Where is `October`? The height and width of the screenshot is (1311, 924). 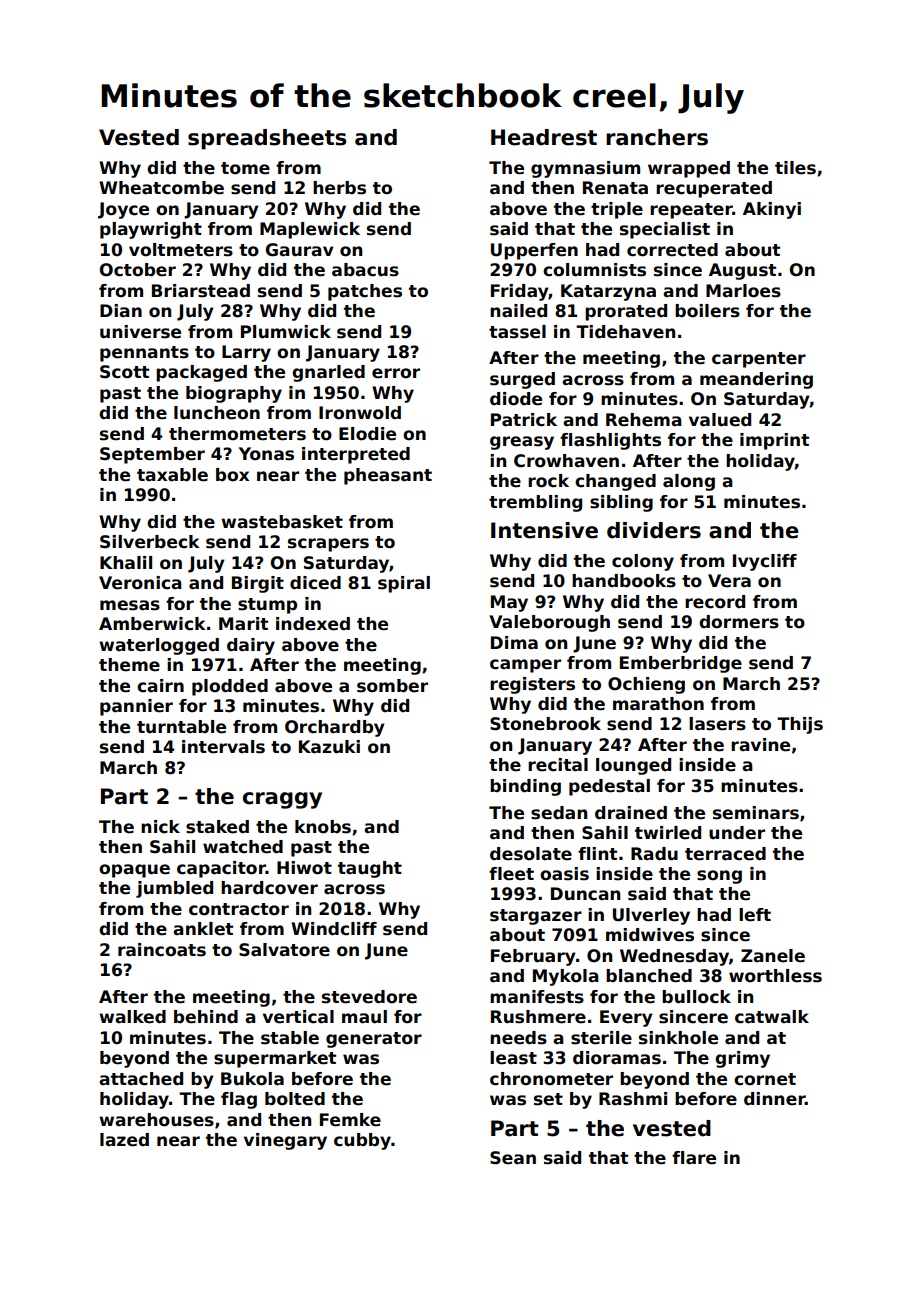
October is located at coordinates (138, 270).
